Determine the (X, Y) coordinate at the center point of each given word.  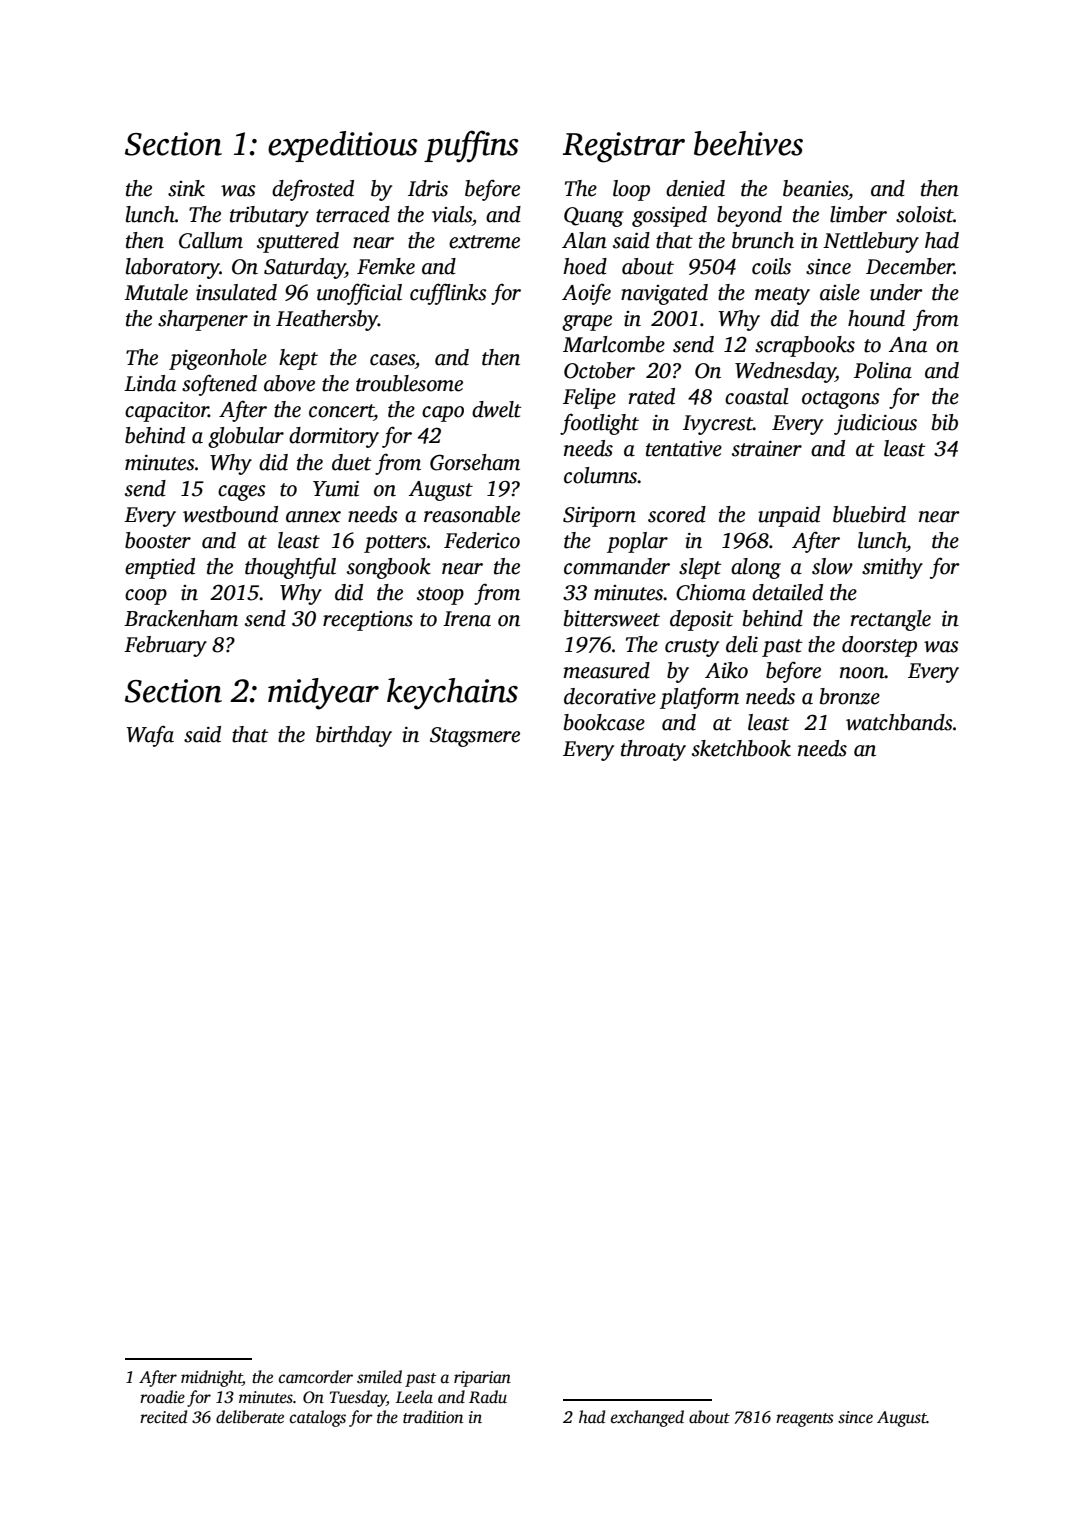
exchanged (647, 1418)
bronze (850, 696)
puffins (471, 146)
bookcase (604, 722)
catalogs (318, 1418)
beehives (748, 143)
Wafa (150, 736)
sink (186, 188)
